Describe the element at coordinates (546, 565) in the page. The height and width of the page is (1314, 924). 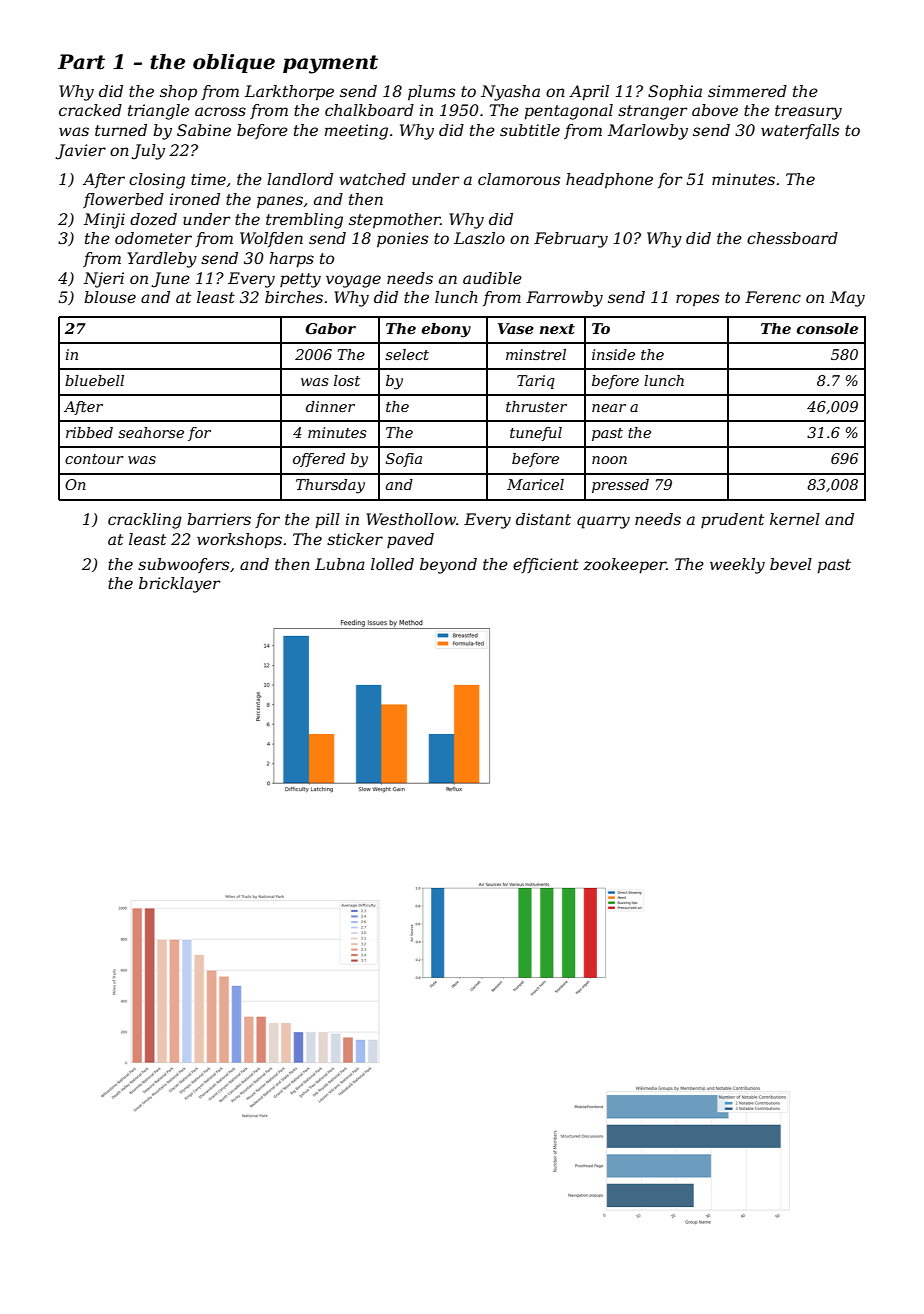
I see `efficient` at that location.
